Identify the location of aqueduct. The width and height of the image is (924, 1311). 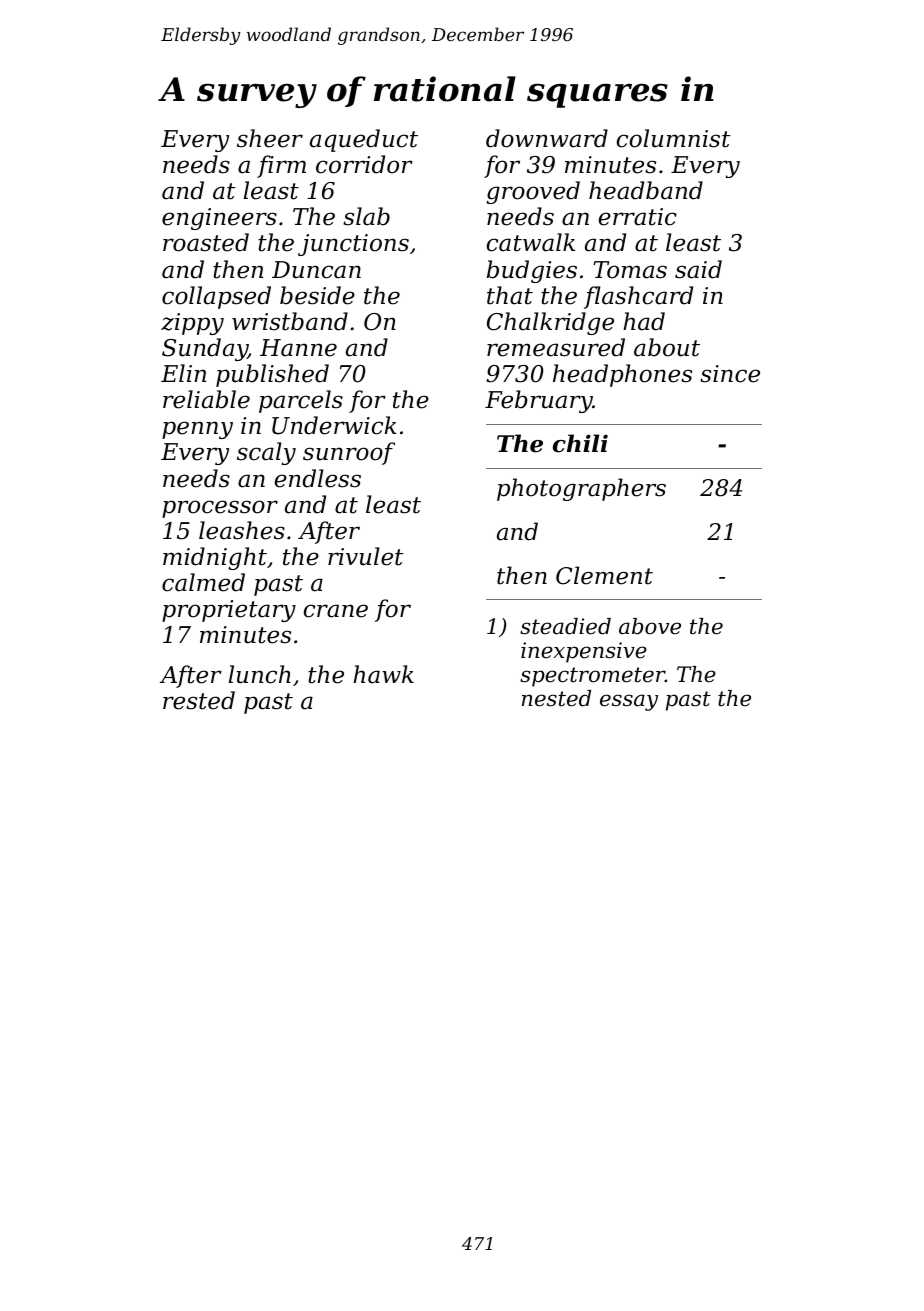
(364, 140).
